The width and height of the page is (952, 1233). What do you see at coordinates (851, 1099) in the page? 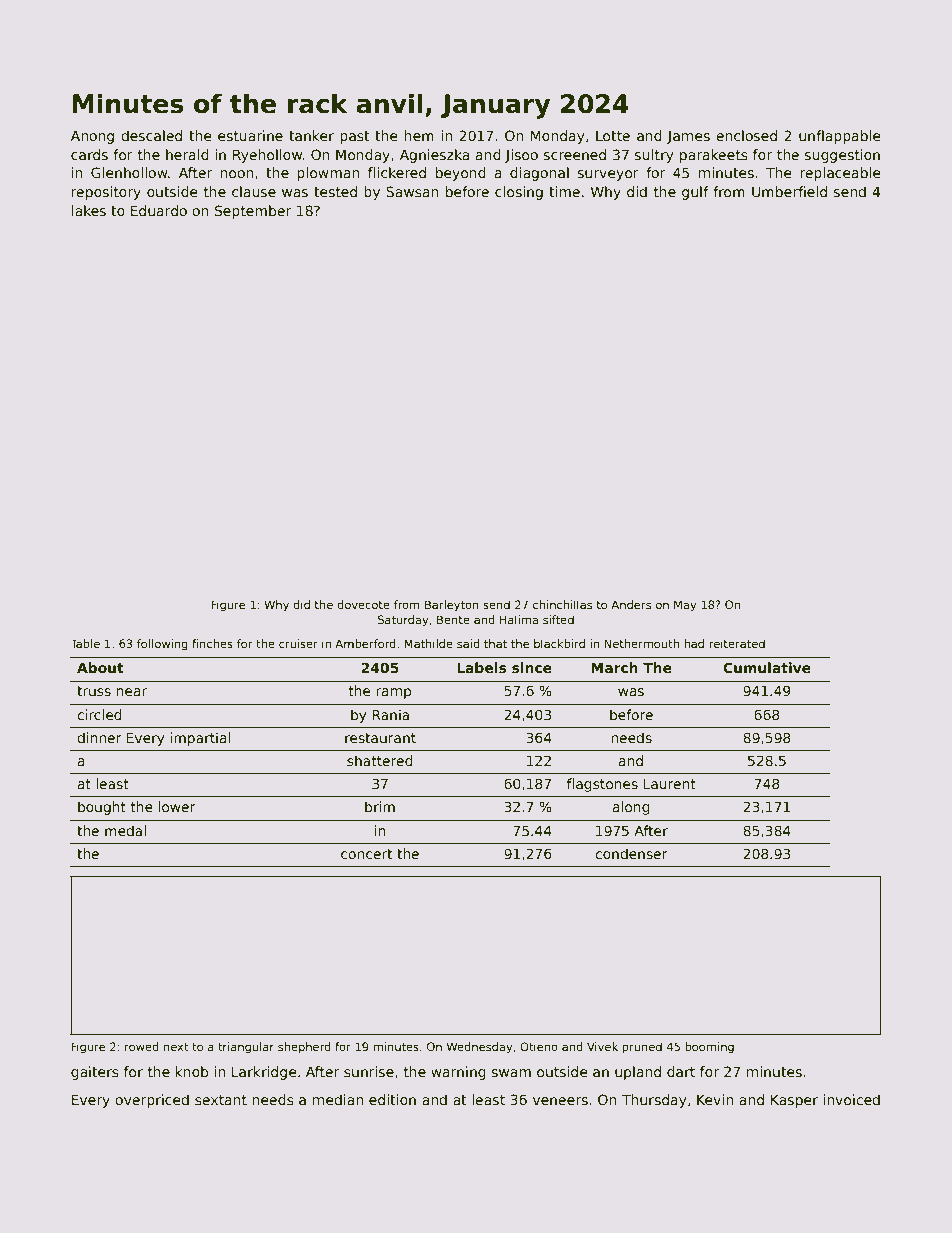
I see `invoiced` at bounding box center [851, 1099].
